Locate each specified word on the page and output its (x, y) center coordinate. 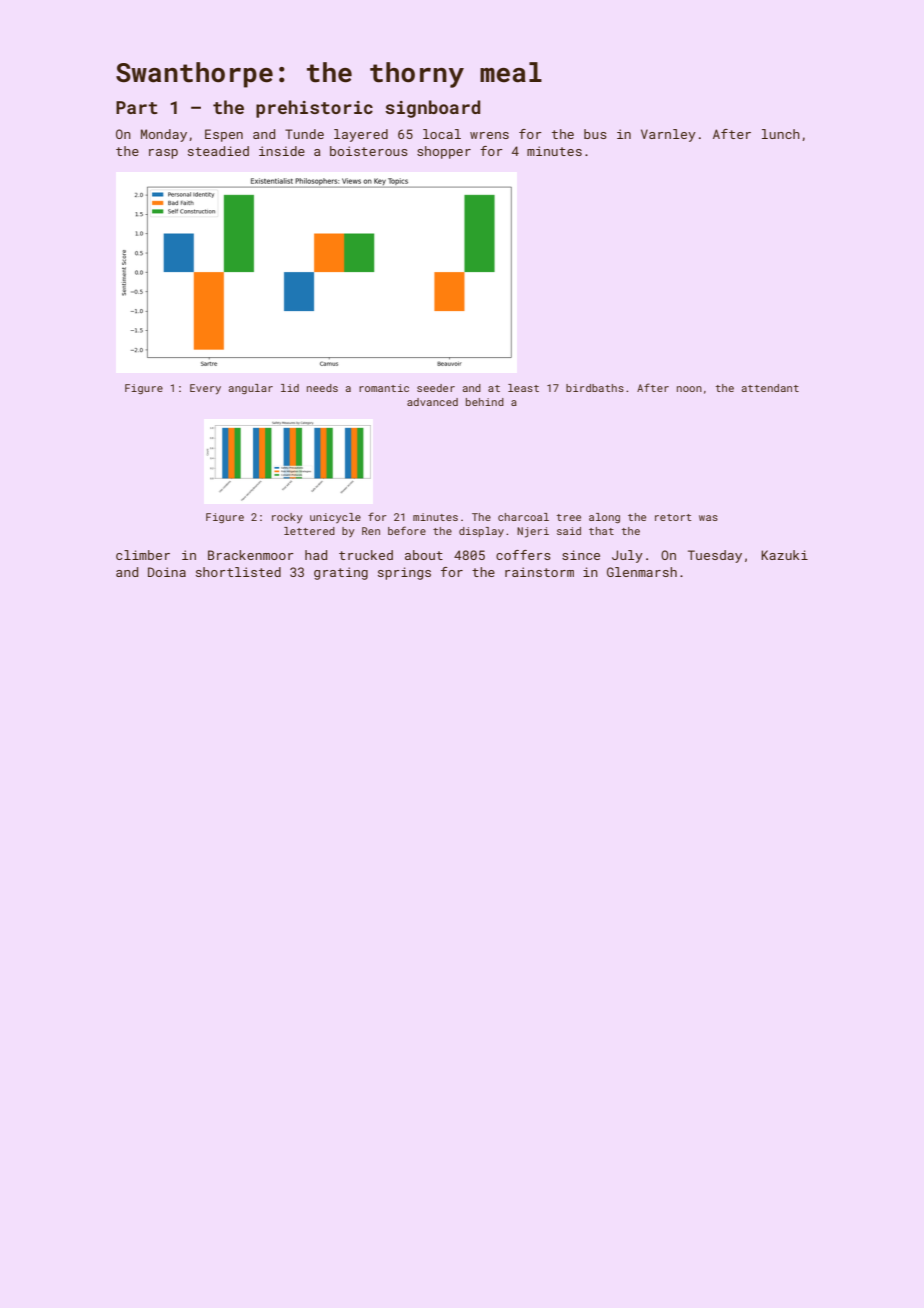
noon (689, 389)
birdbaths (595, 388)
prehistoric (314, 109)
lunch (781, 134)
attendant (770, 388)
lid (290, 388)
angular (251, 389)
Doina (167, 572)
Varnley (668, 135)
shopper (444, 152)
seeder (436, 388)
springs (404, 573)
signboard (432, 109)
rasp (163, 154)
